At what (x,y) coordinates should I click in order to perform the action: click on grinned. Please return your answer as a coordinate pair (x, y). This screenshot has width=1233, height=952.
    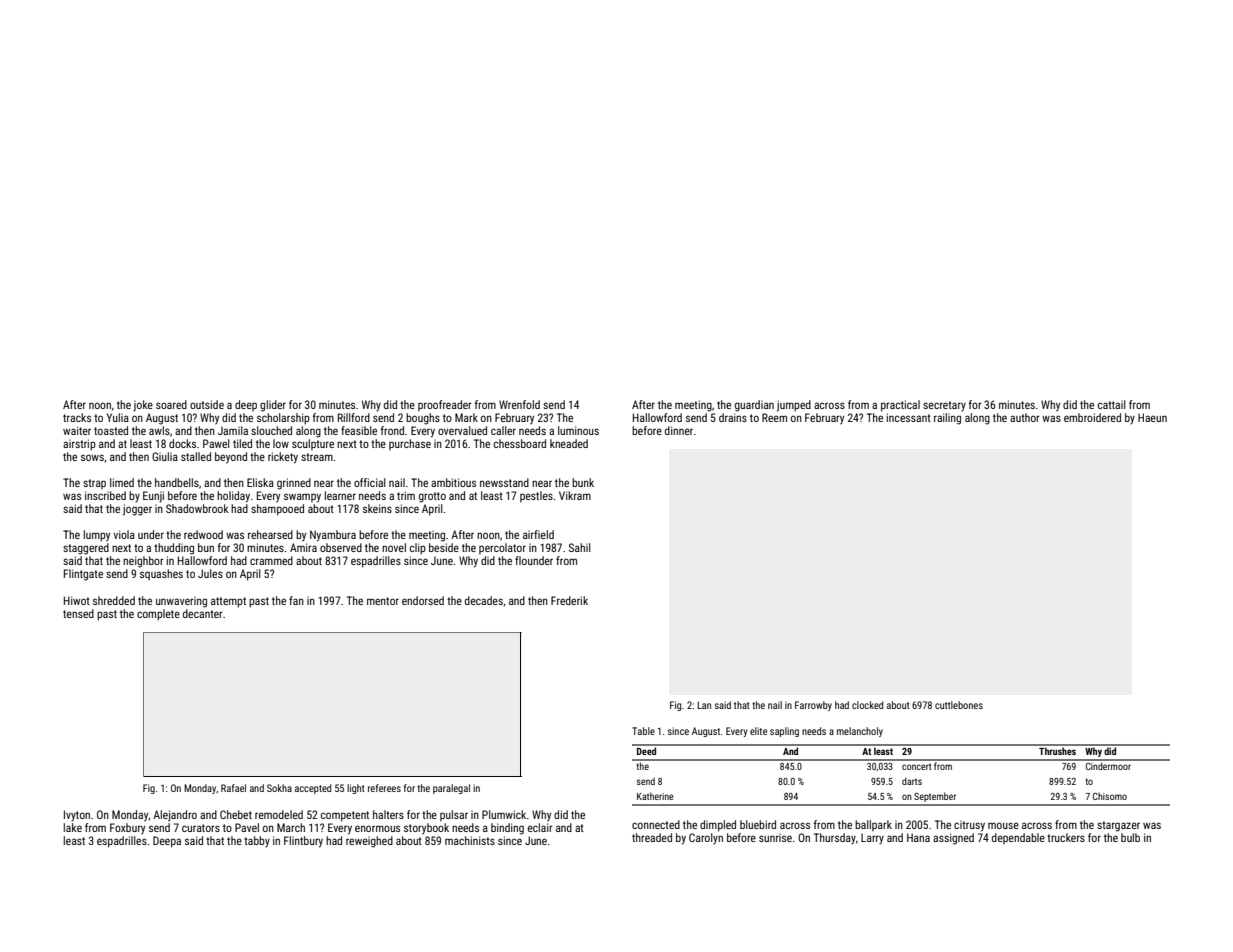
    Looking at the image, I should click on (294, 484).
